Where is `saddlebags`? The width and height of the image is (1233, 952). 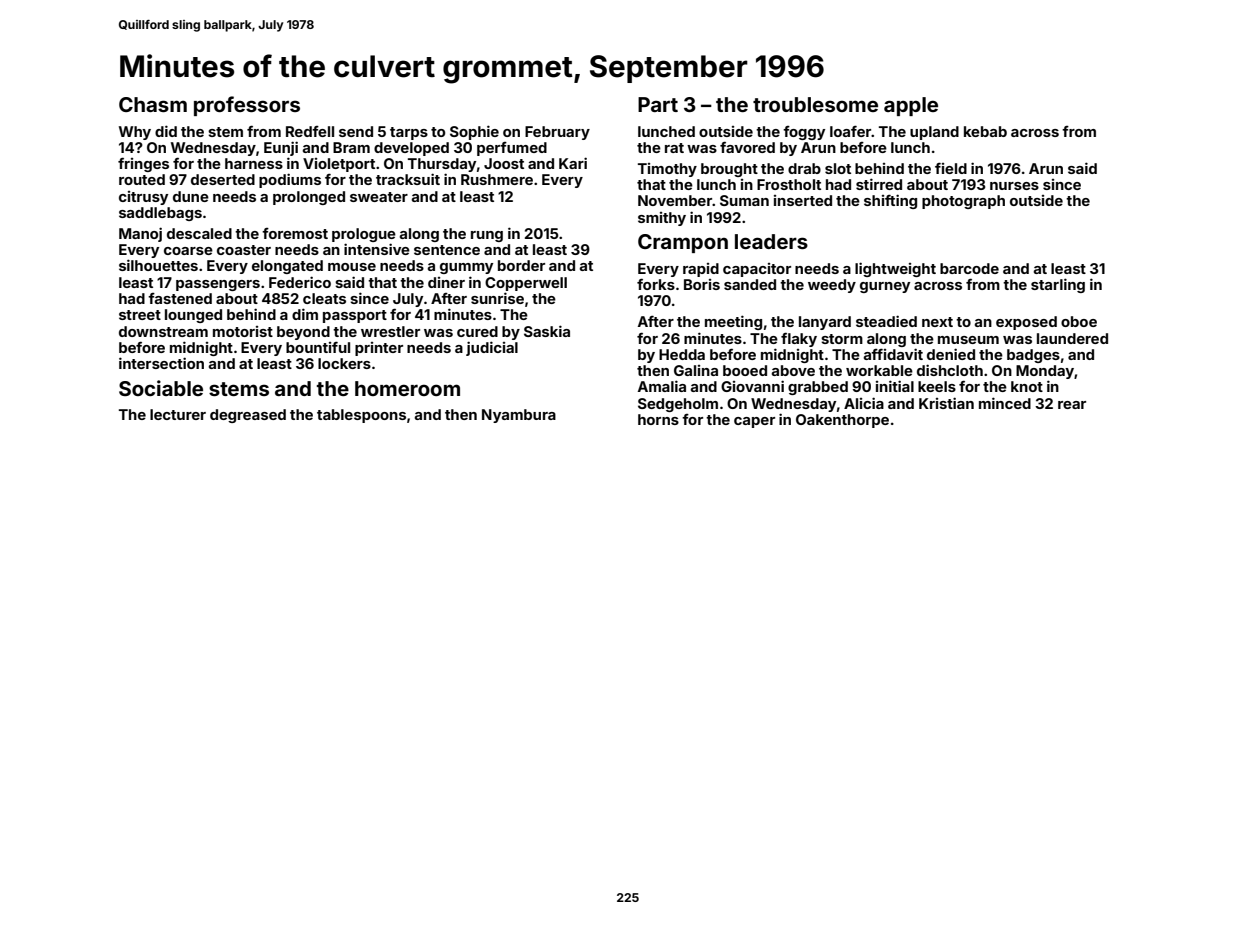
saddlebags is located at coordinates (160, 214).
